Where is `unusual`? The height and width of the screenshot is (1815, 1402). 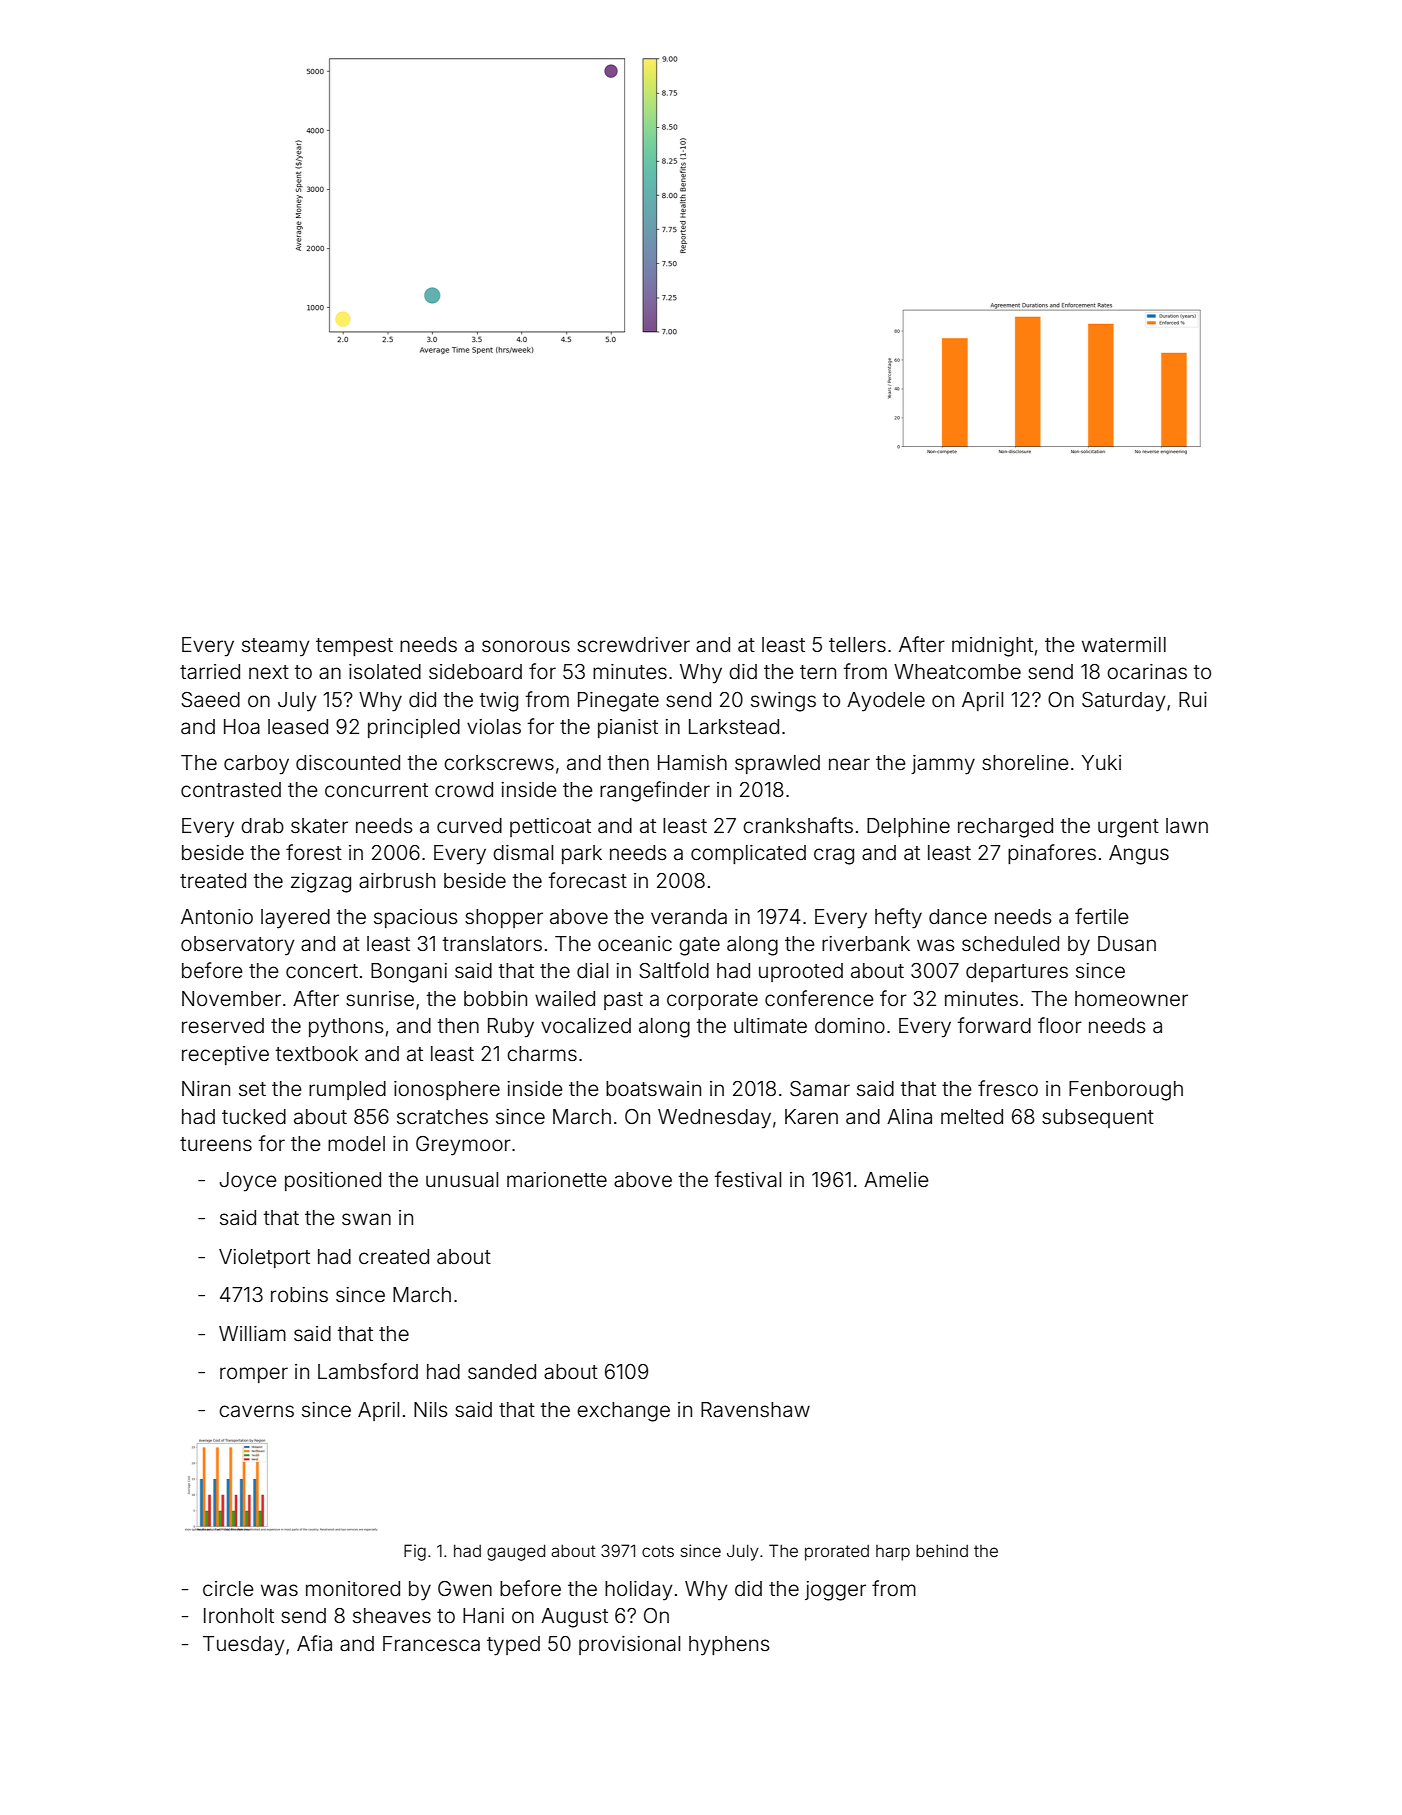 unusual is located at coordinates (462, 1179).
